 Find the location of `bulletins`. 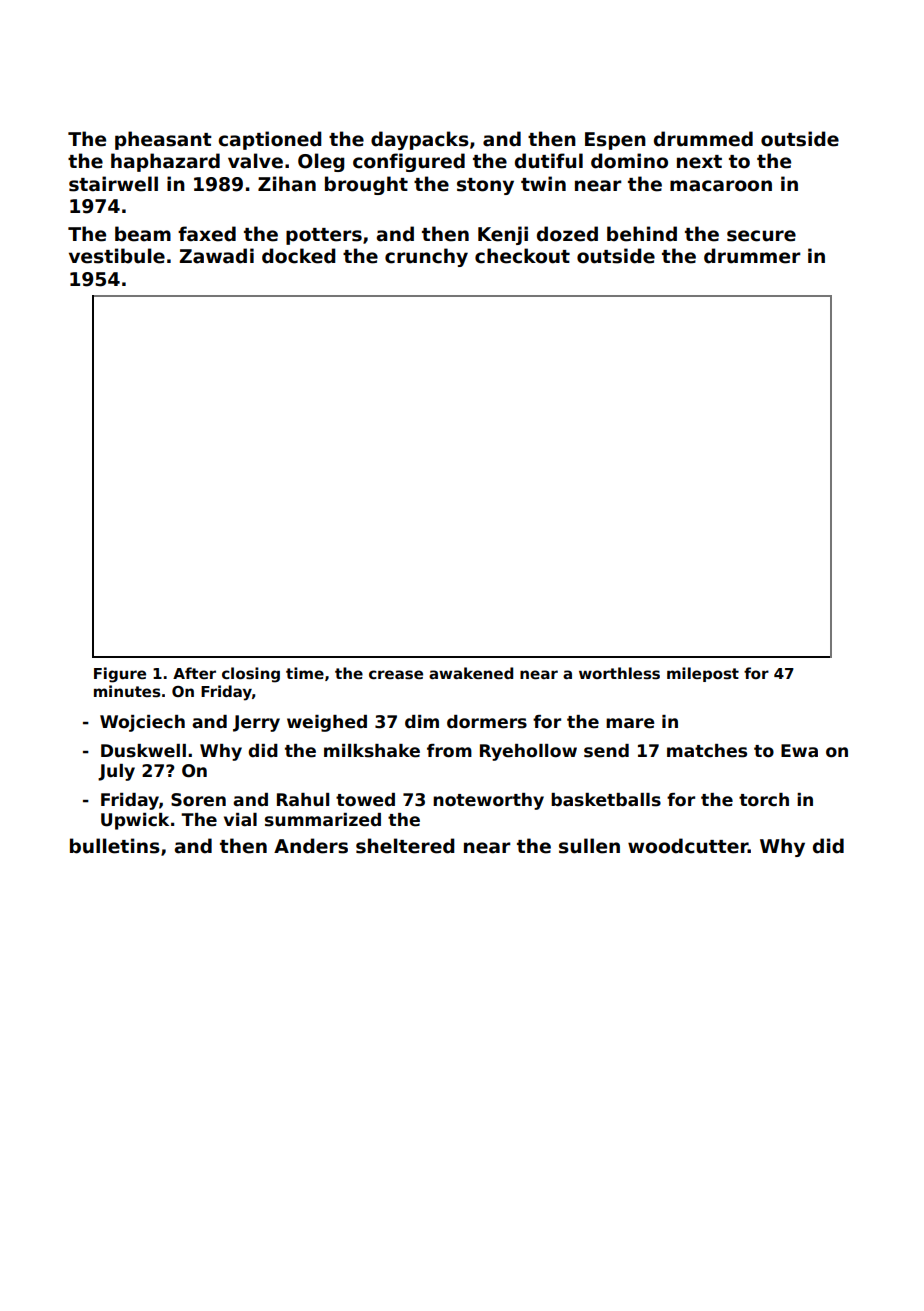

bulletins is located at coordinates (115, 846).
